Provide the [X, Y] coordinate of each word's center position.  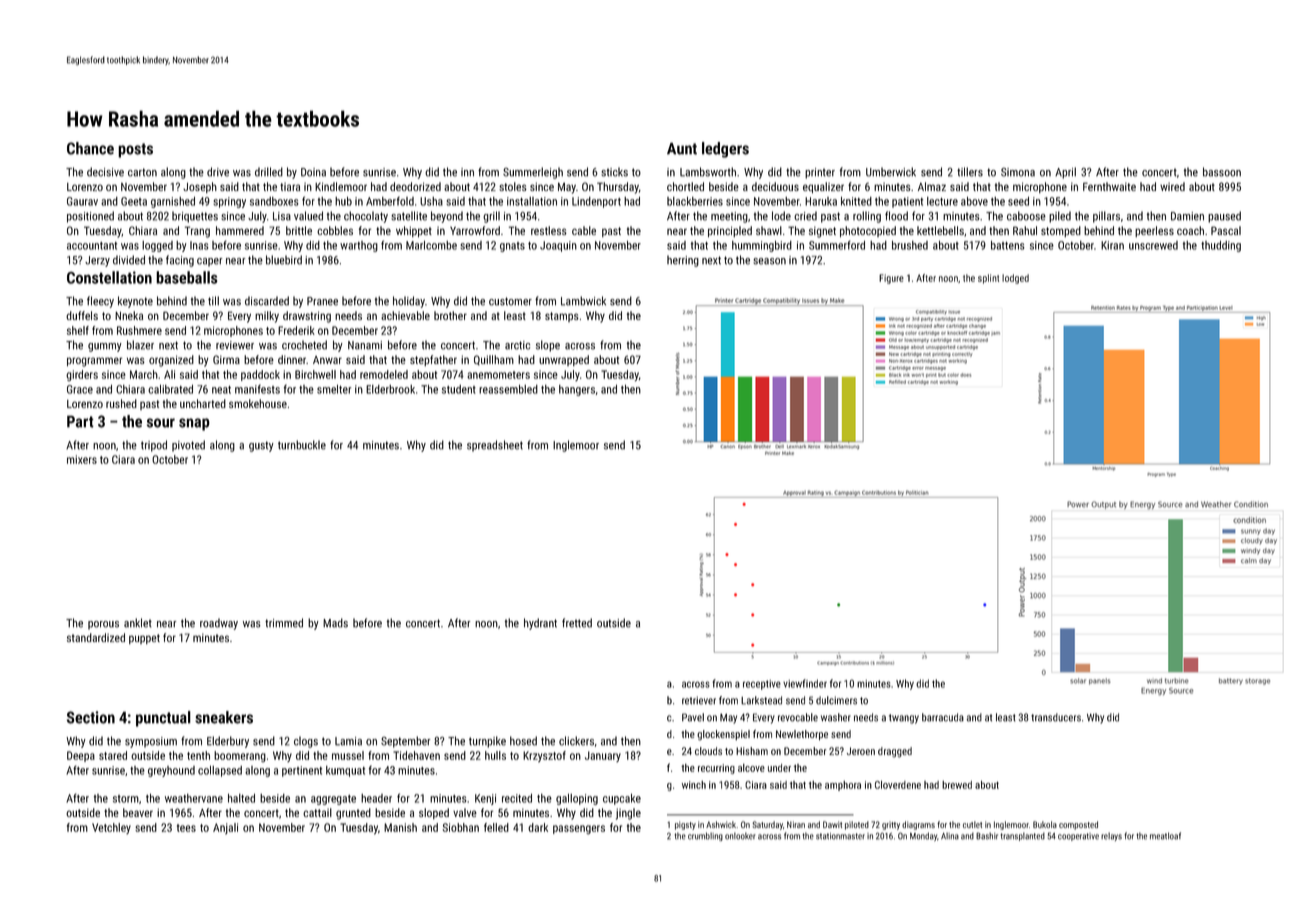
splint [988, 279]
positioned [90, 217]
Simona [1018, 172]
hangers [577, 390]
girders [82, 375]
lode [781, 216]
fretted [577, 623]
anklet [138, 623]
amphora [843, 786]
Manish [400, 827]
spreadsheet [495, 446]
